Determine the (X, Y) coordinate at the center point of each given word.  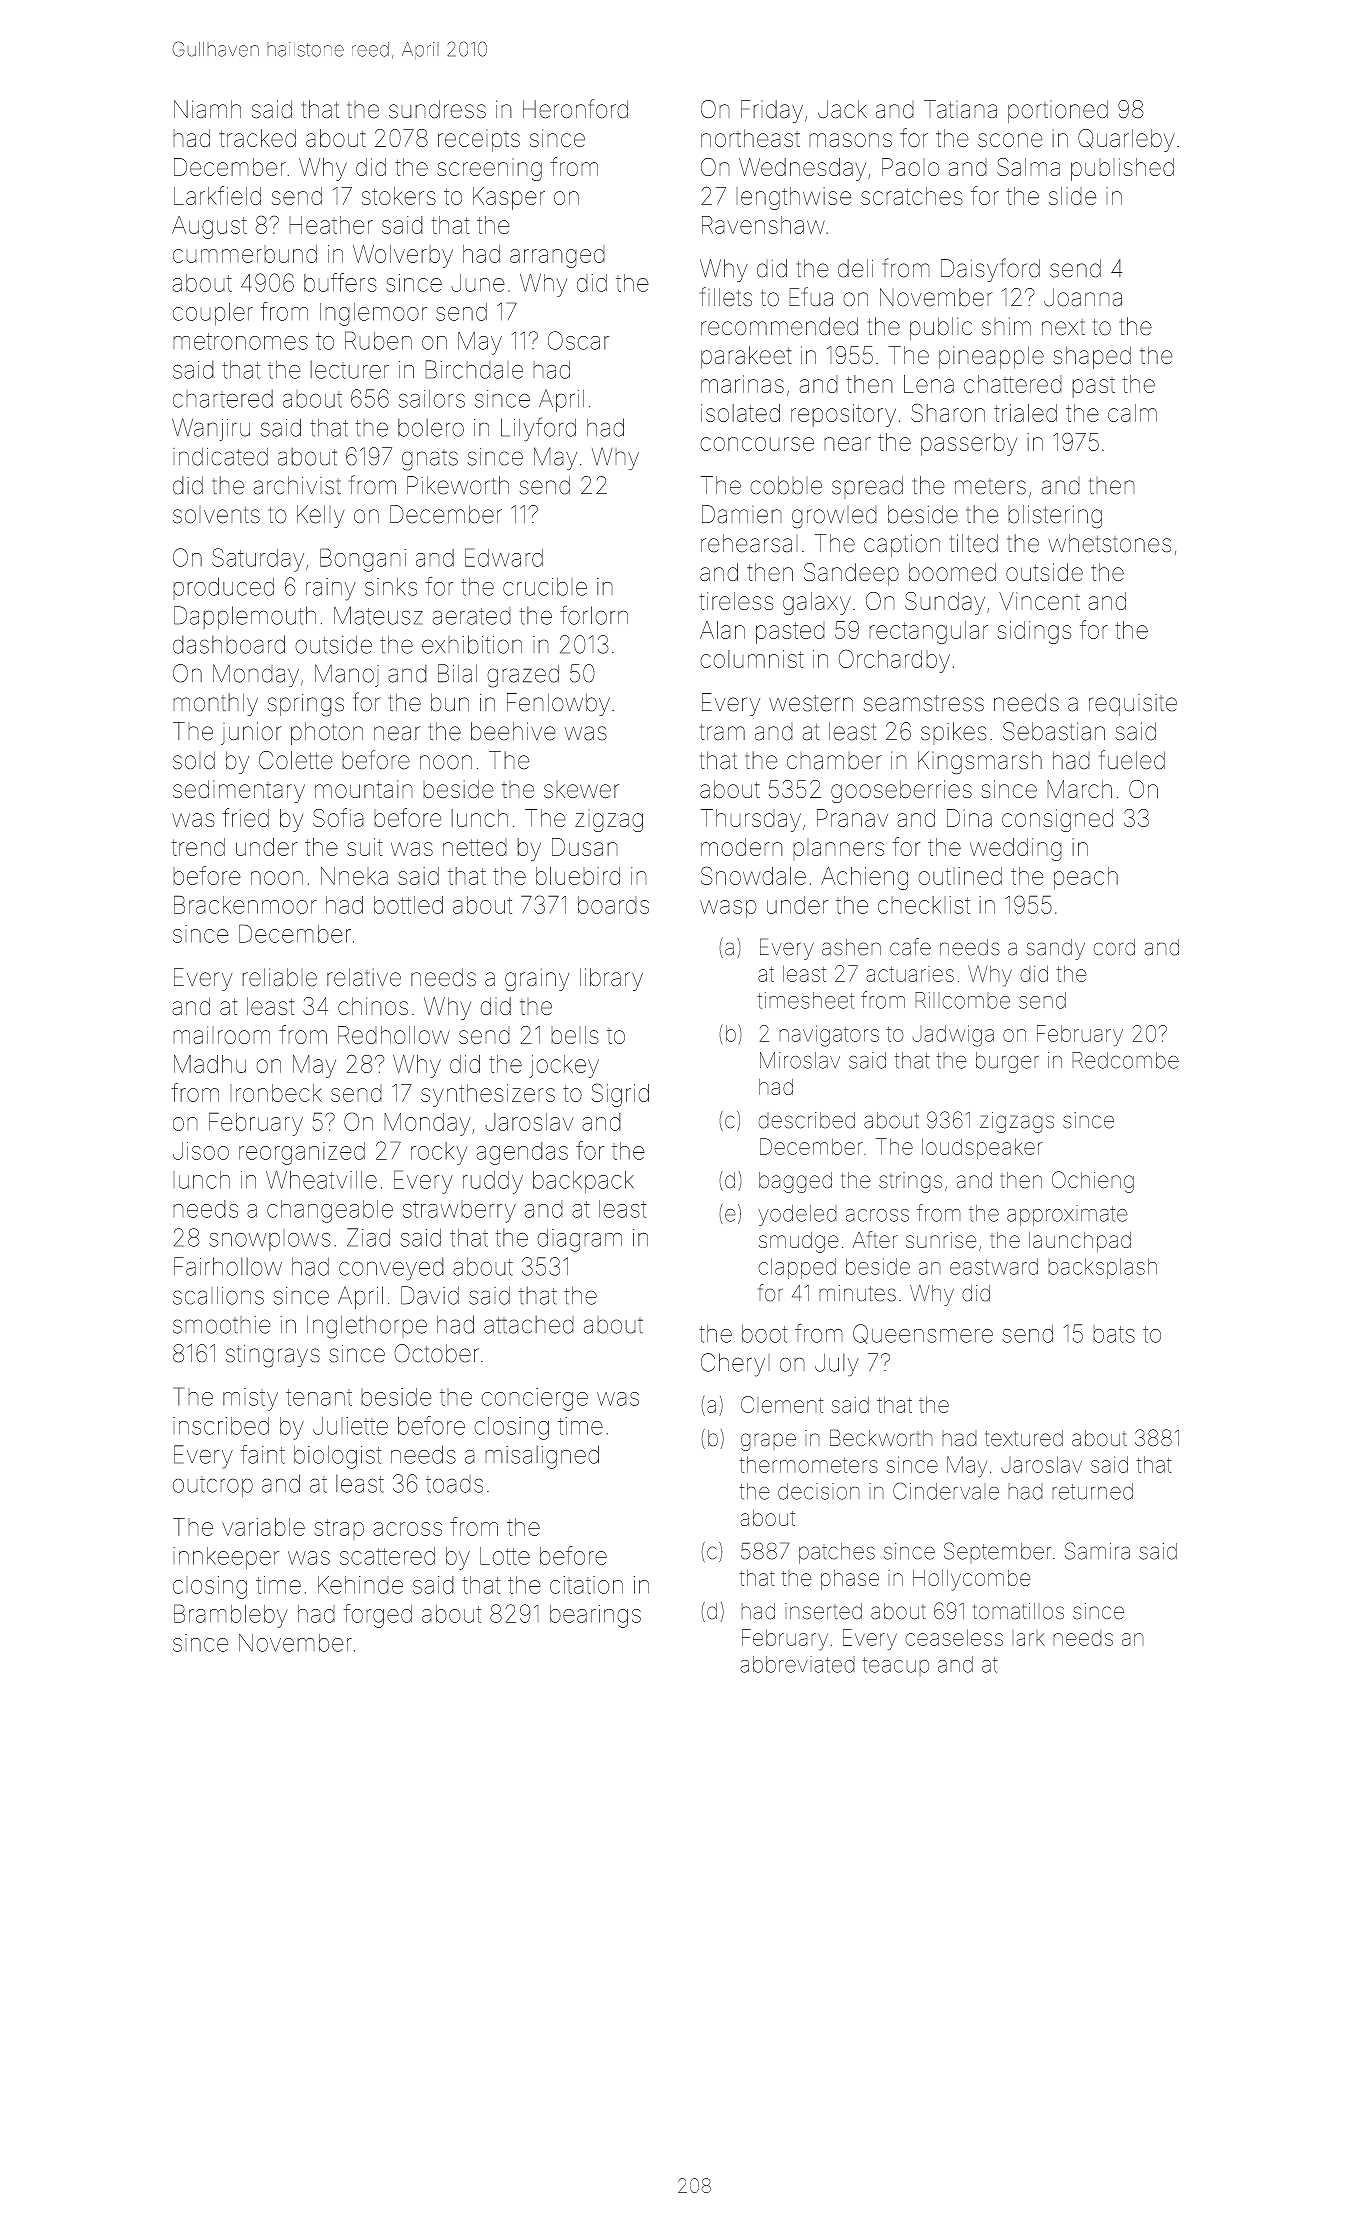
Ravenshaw (763, 225)
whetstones (1109, 543)
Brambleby (231, 1616)
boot (765, 1333)
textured (1024, 1438)
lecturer (349, 369)
